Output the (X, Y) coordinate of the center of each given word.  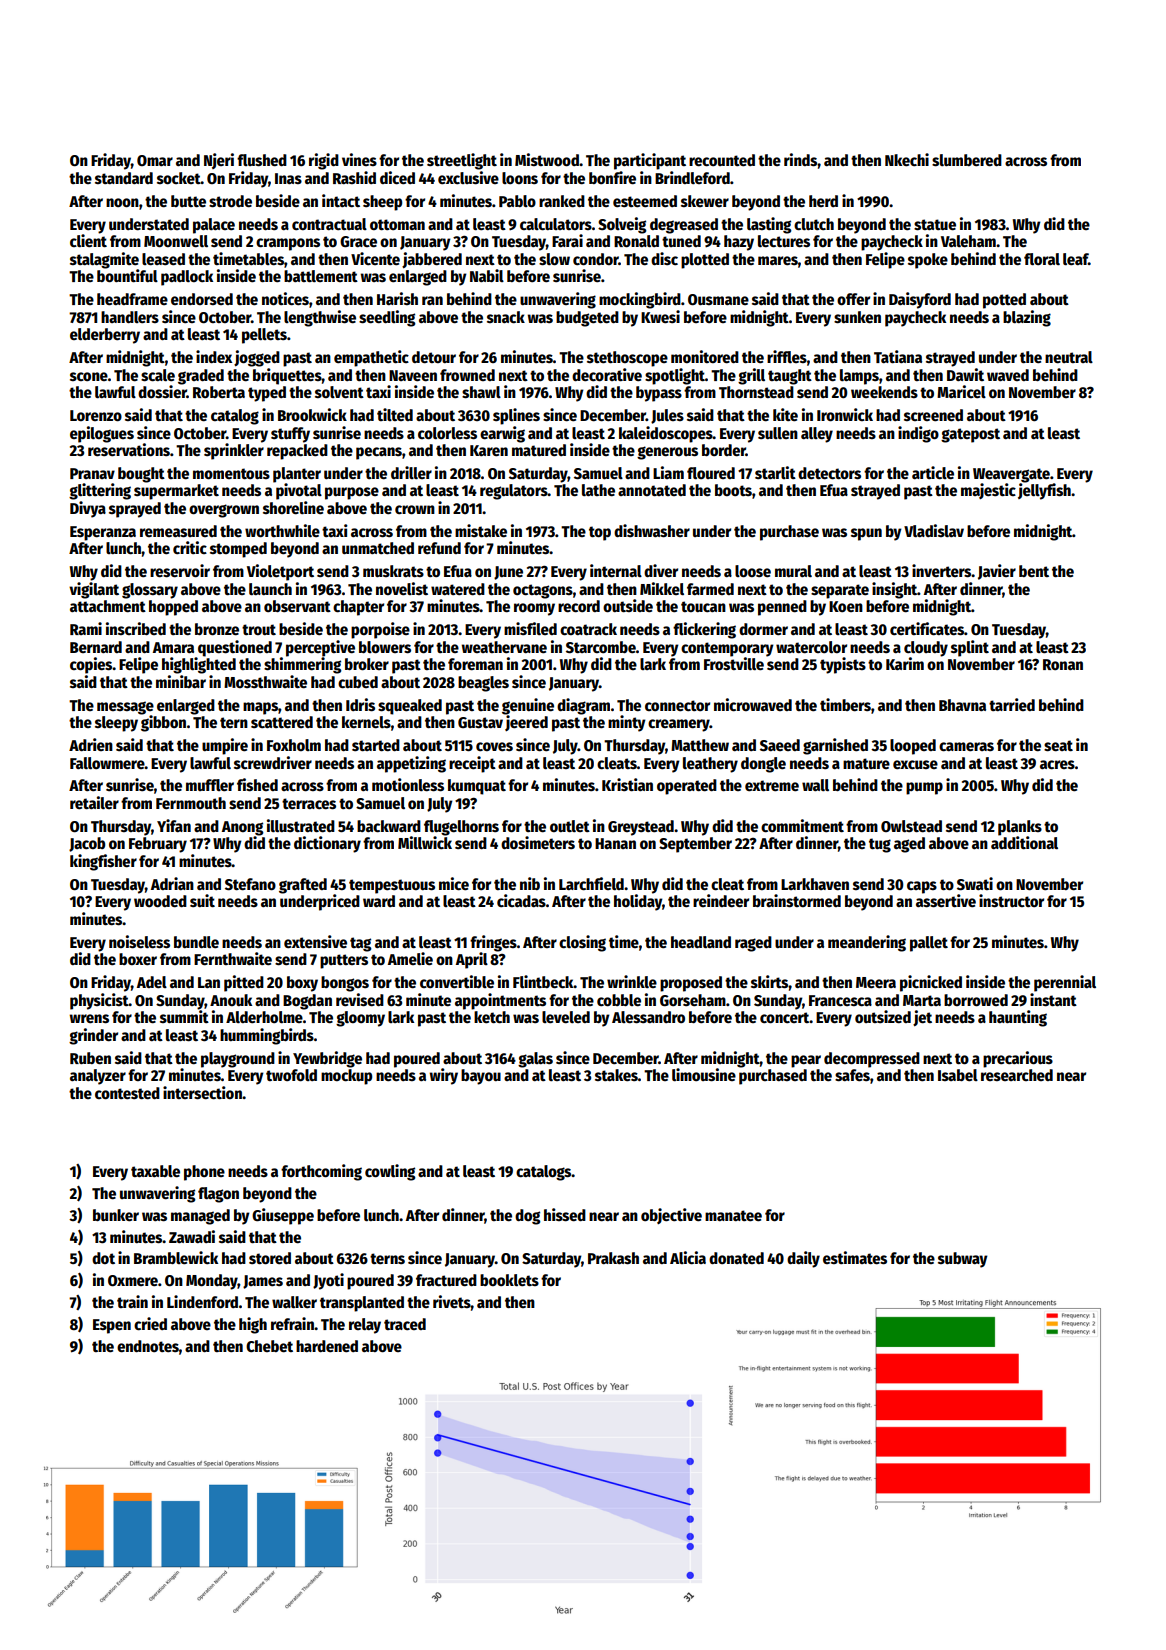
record (579, 606)
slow (554, 259)
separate (840, 591)
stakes (616, 1075)
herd (823, 201)
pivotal (299, 491)
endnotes (148, 1346)
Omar (155, 160)
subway (963, 1260)
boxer (138, 959)
